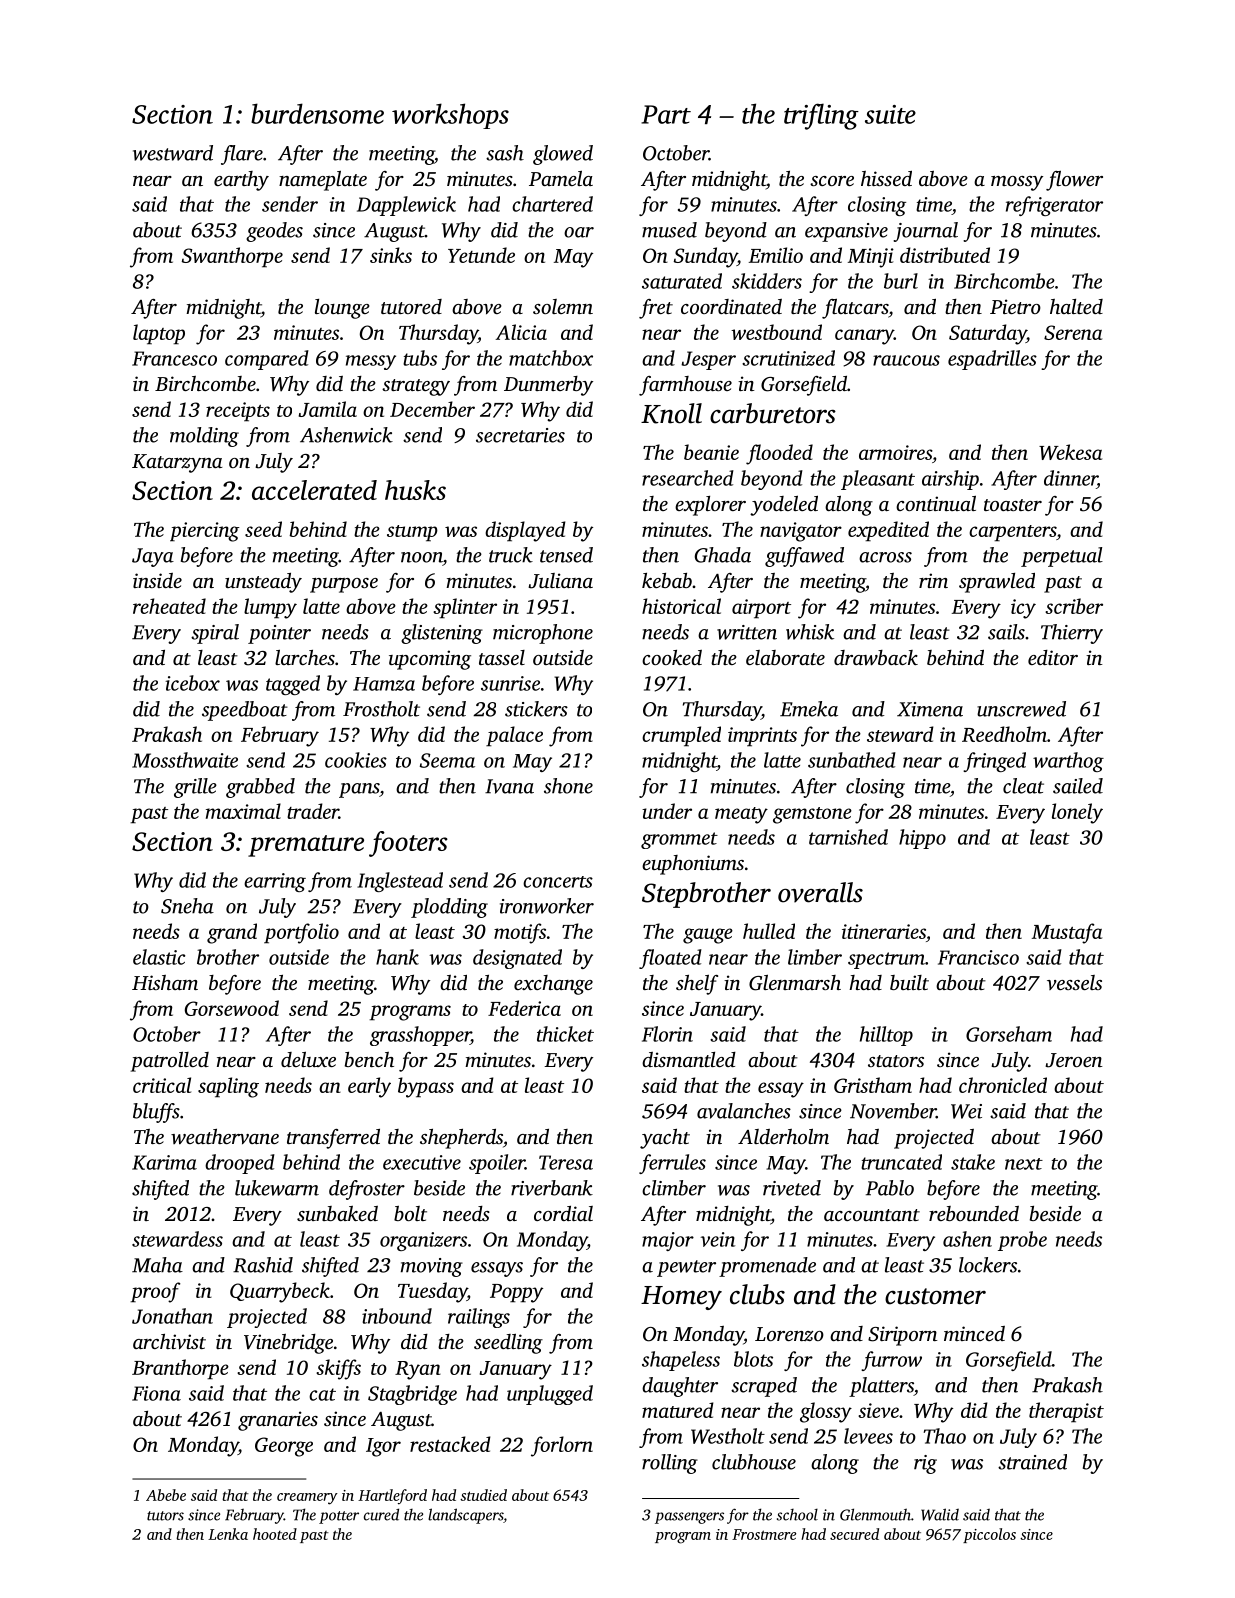 This screenshot has height=1598, width=1235. Describe the element at coordinates (418, 1370) in the screenshot. I see `Ryan` at that location.
